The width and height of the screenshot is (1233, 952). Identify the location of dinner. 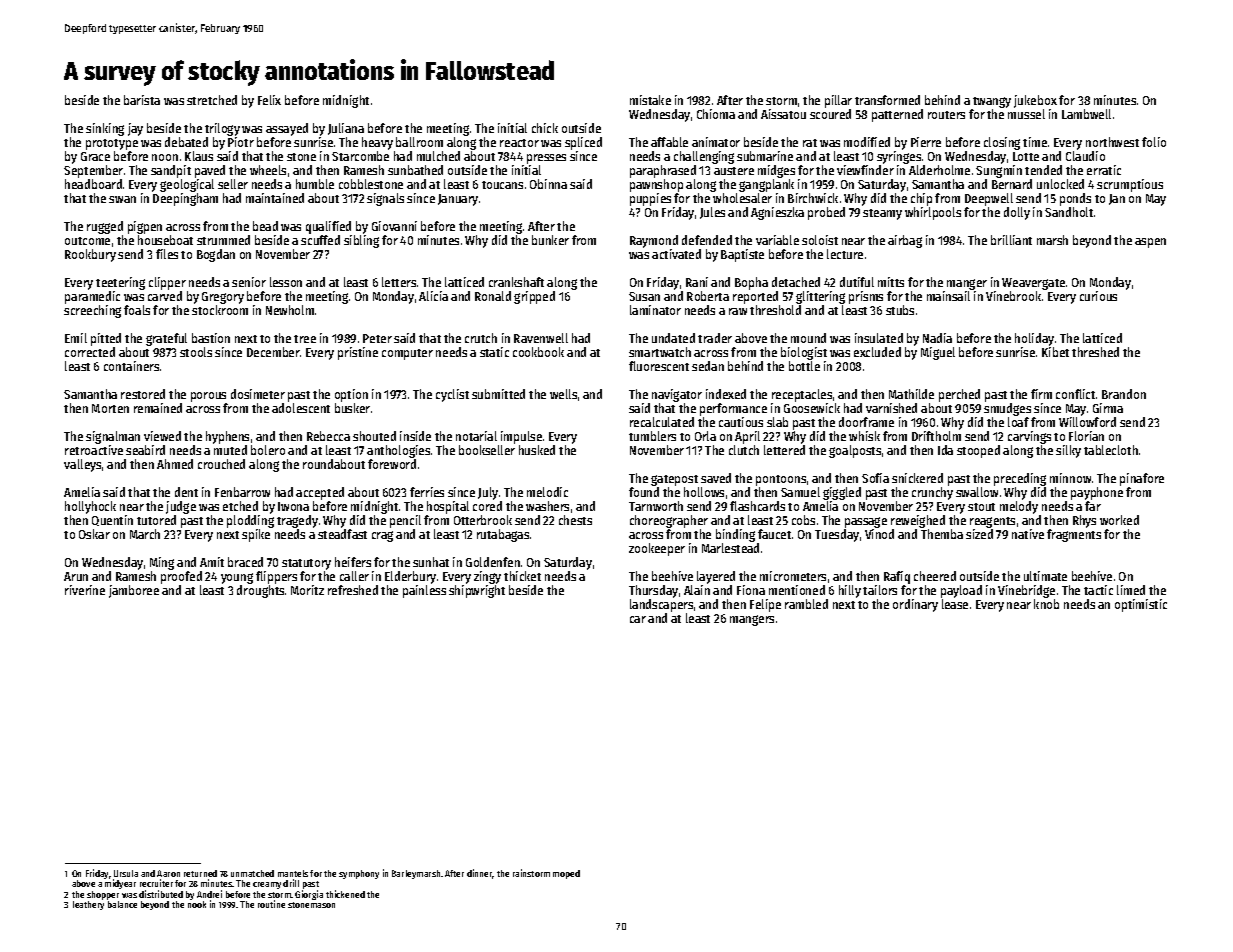
(480, 874).
